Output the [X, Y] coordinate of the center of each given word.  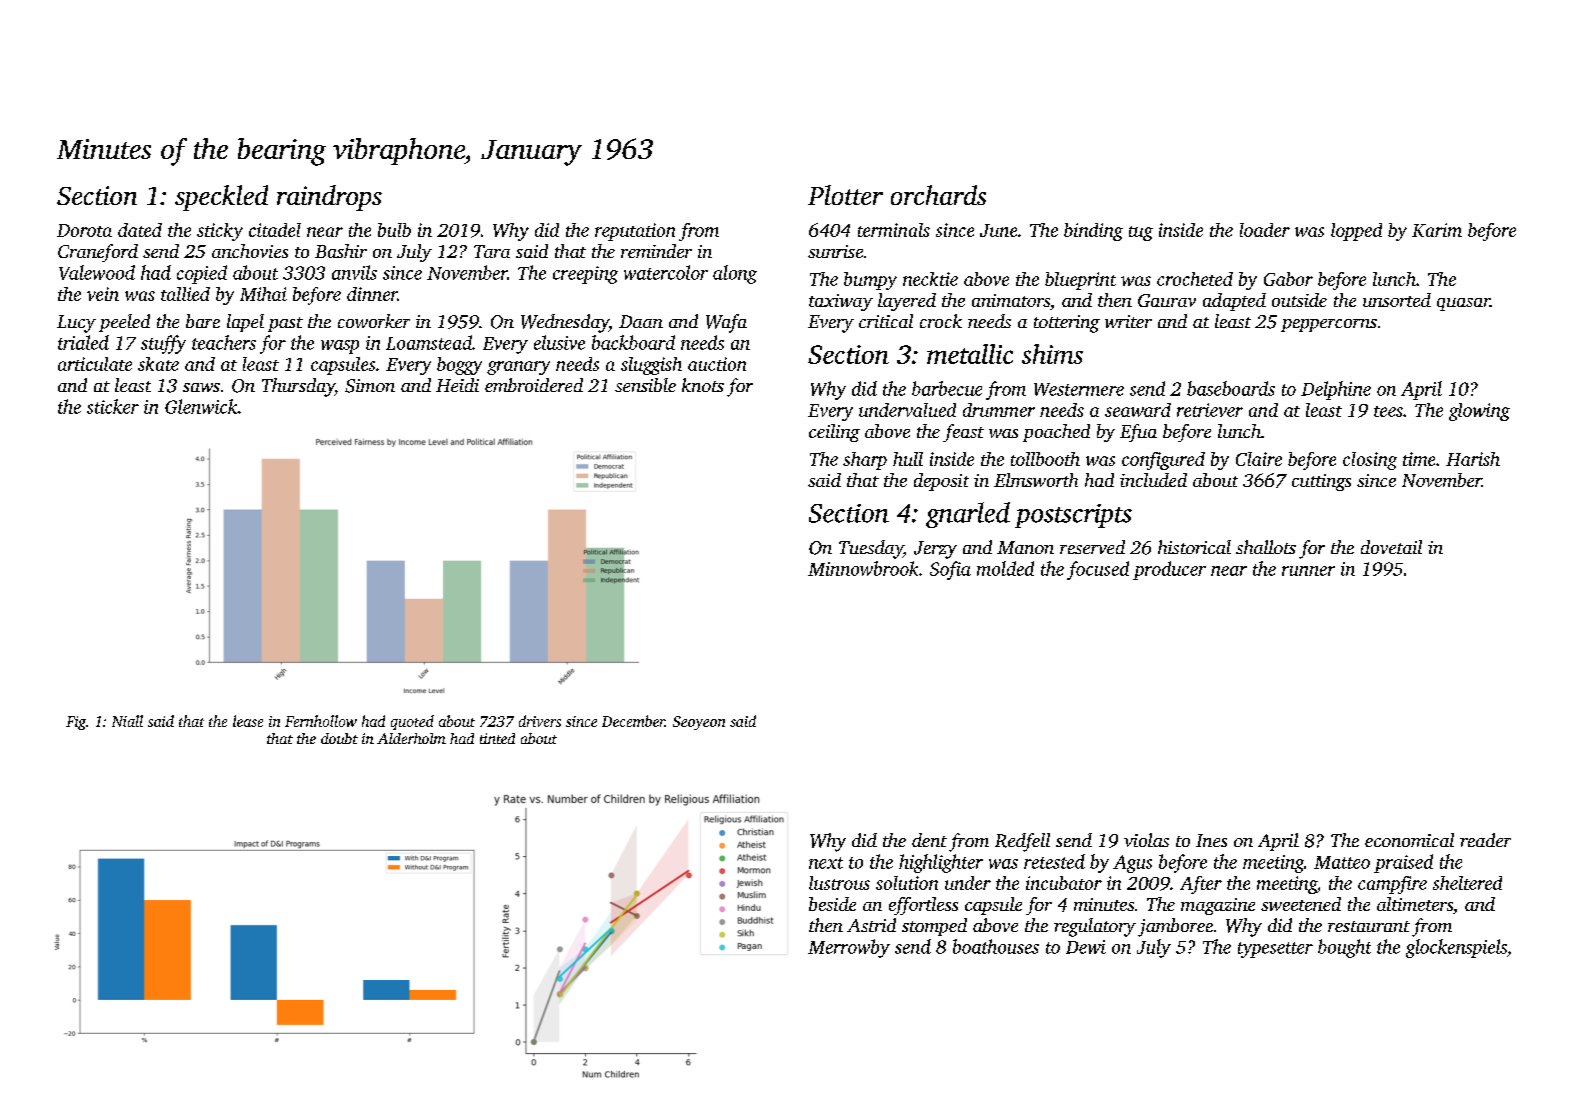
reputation [635, 232]
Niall [127, 721]
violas [1146, 840]
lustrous [839, 883]
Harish [1473, 459]
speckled [221, 198]
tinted [497, 738]
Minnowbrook [863, 568]
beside [832, 904]
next [826, 863]
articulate [95, 364]
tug [1141, 233]
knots [703, 385]
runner [1308, 571]
